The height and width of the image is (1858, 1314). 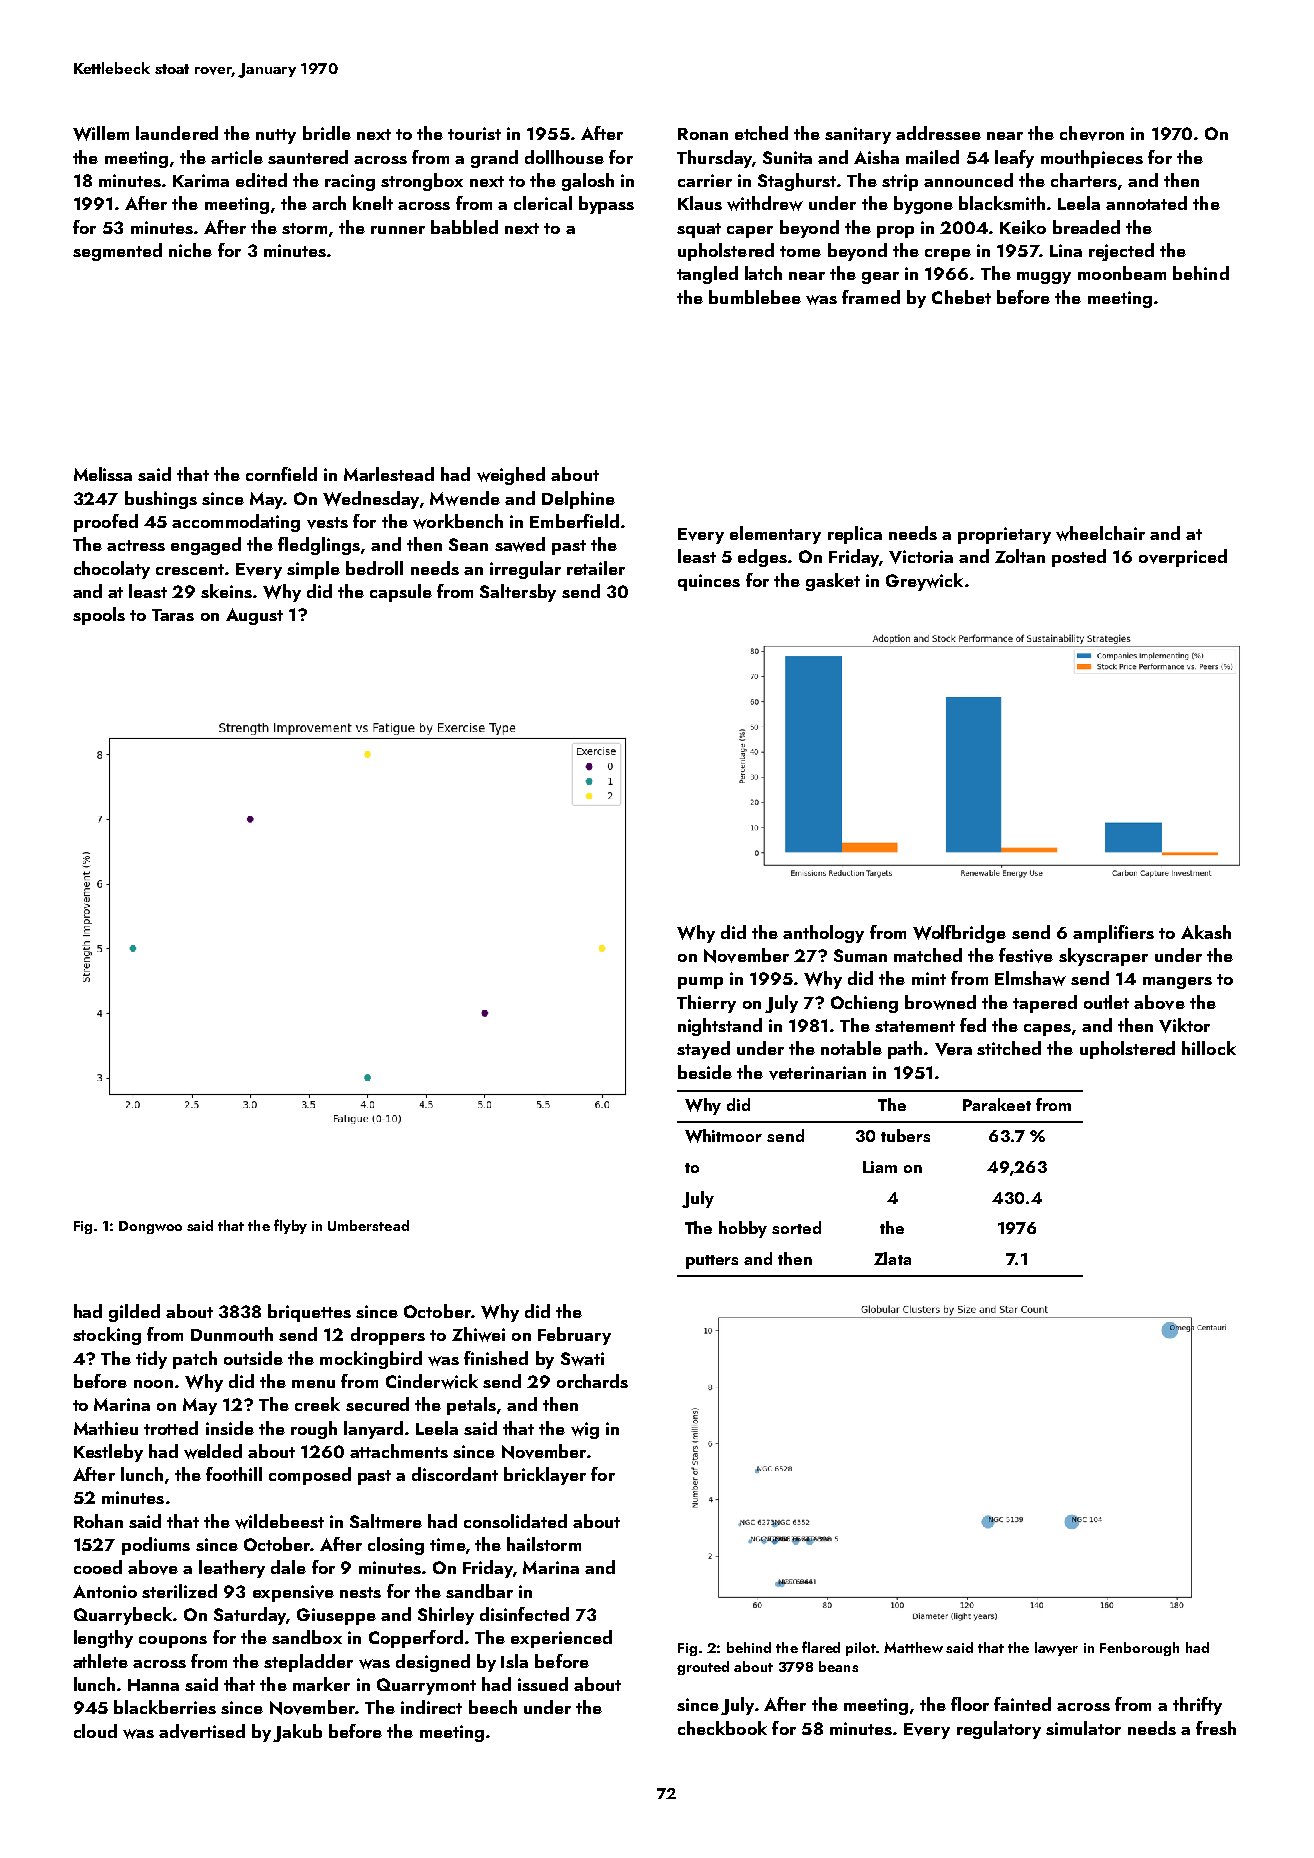 What do you see at coordinates (775, 535) in the image?
I see `elementary` at bounding box center [775, 535].
